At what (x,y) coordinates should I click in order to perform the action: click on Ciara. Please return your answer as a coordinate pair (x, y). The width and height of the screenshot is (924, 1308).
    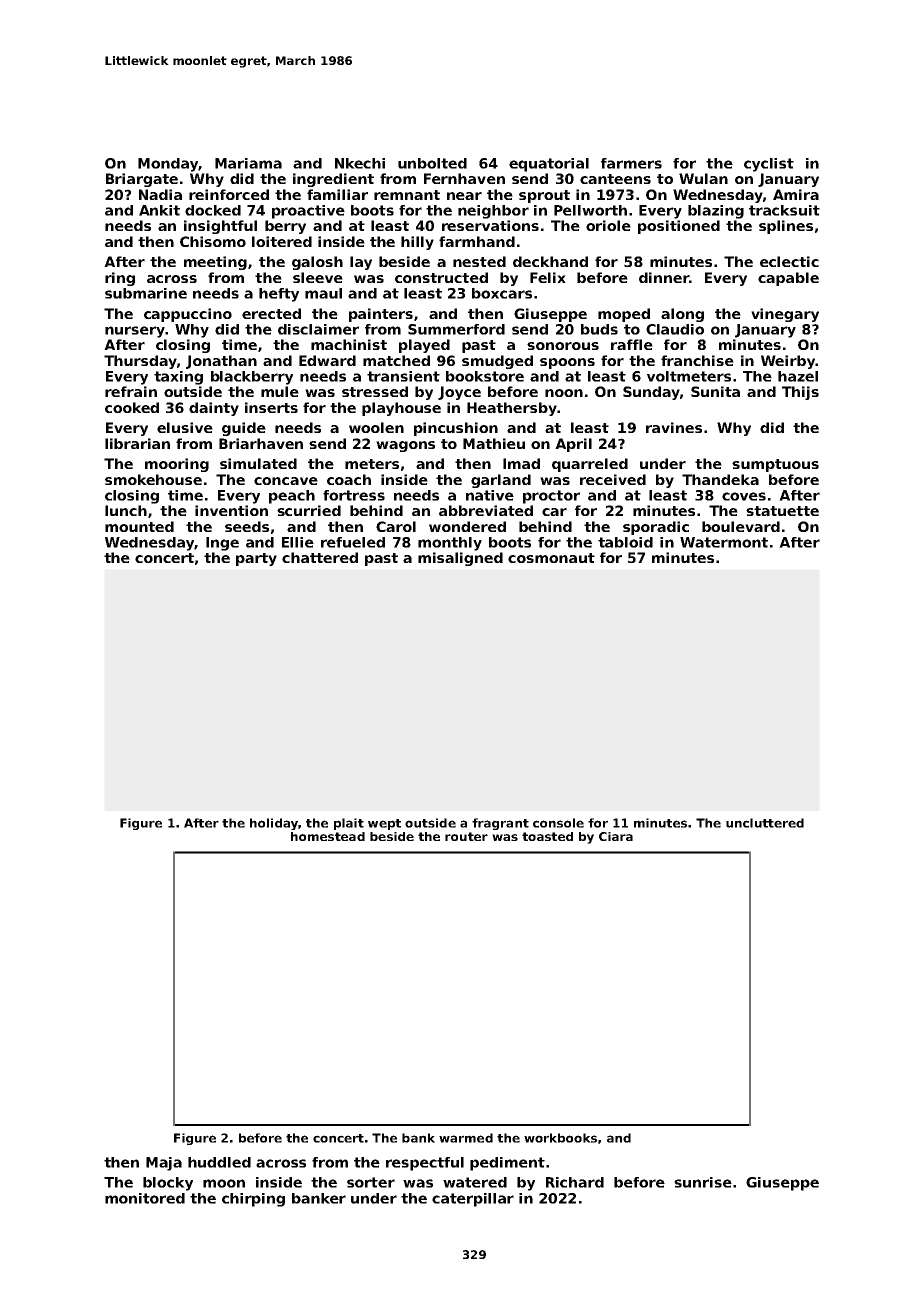
    Looking at the image, I should click on (616, 836).
